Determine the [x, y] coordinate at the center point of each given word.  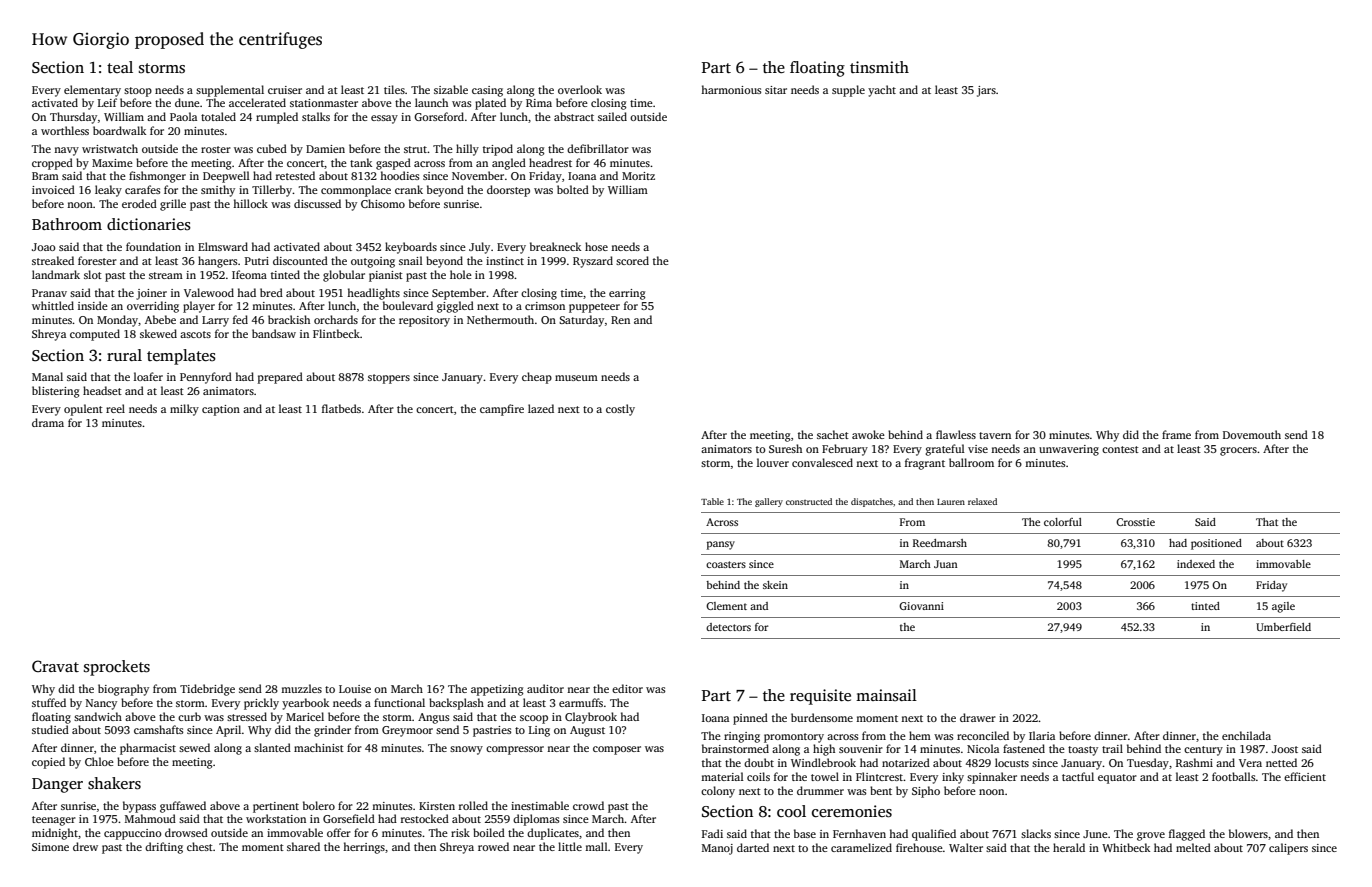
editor [627, 688]
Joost [1285, 749]
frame [1176, 434]
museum [576, 378]
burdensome [822, 717]
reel [115, 408]
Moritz [638, 176]
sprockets [117, 668]
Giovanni [921, 606]
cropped [52, 164]
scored [632, 260]
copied [48, 763]
